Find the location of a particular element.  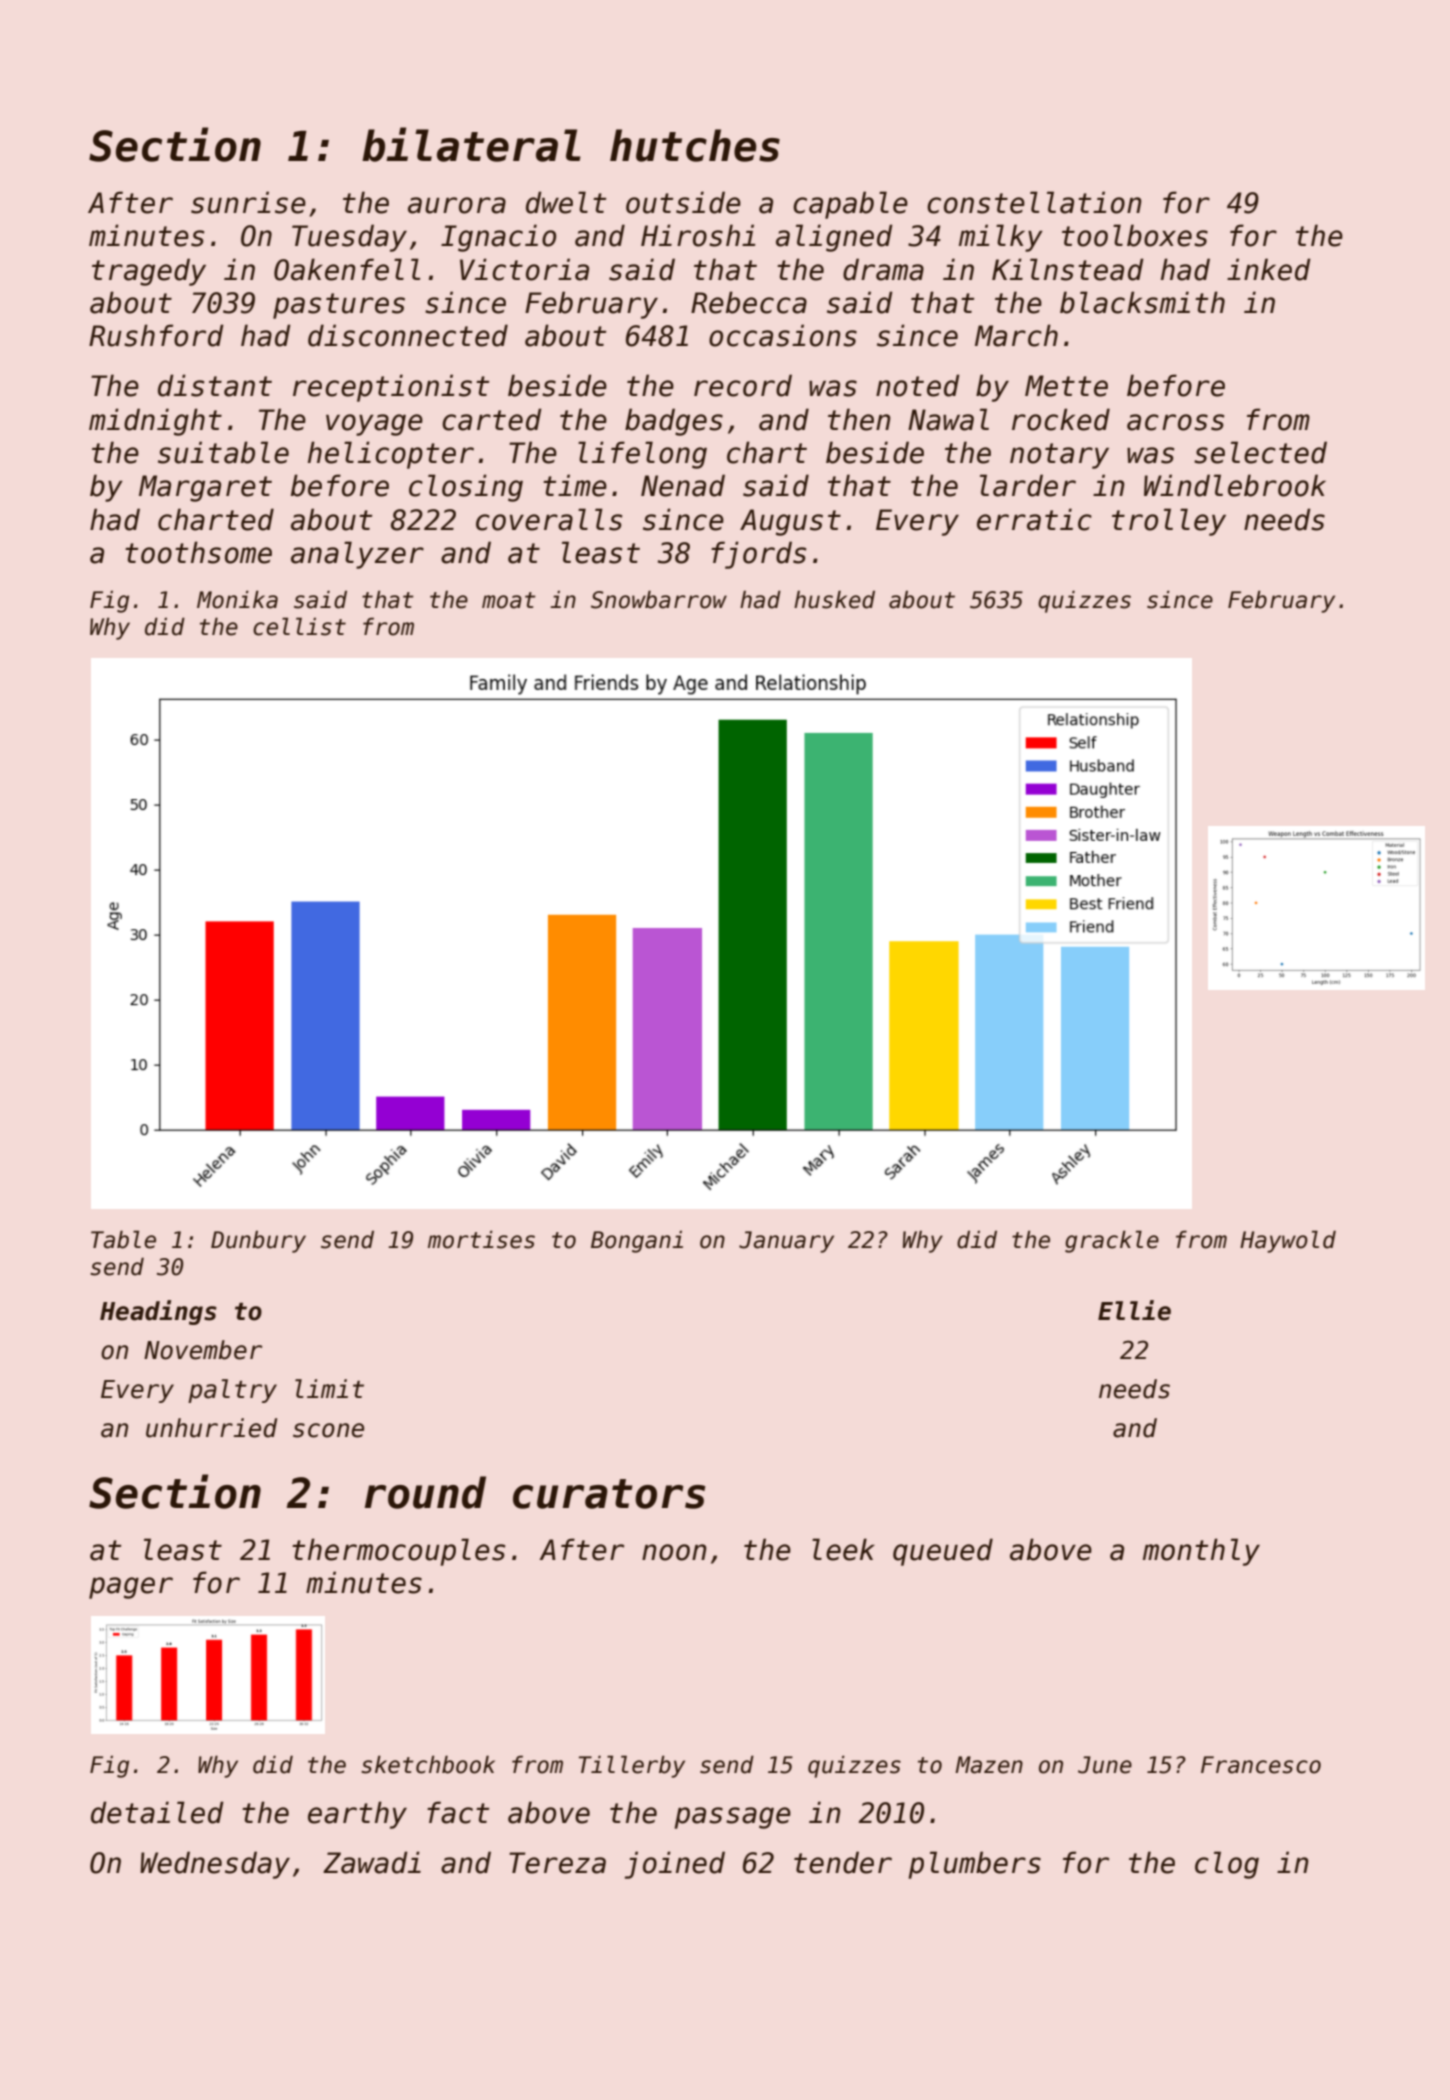

detailed is located at coordinates (157, 1812).
